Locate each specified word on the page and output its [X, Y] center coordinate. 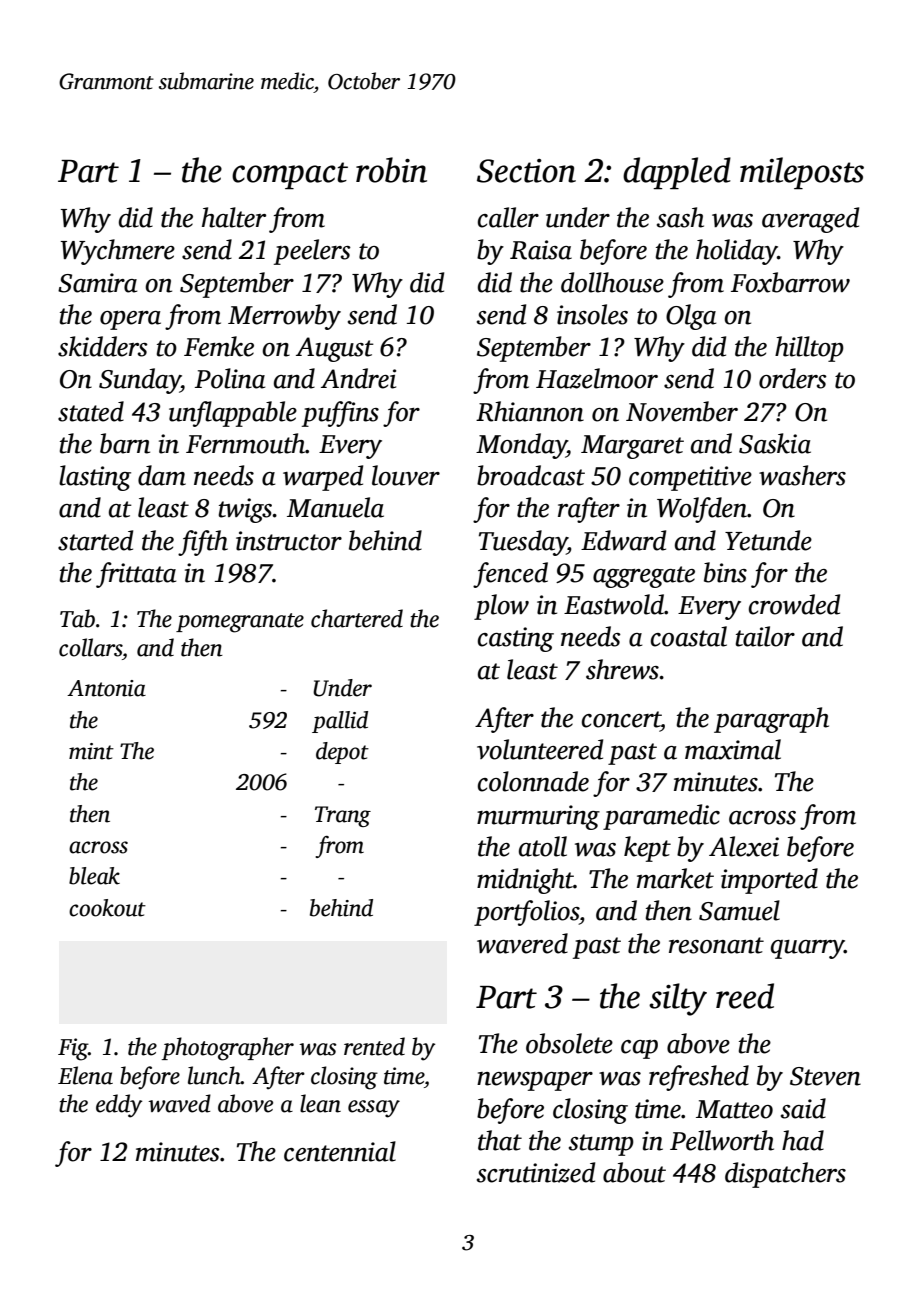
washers [802, 475]
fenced [510, 575]
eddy [119, 1106]
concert [621, 719]
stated [91, 411]
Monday [521, 446]
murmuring [538, 817]
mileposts [802, 173]
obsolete [569, 1043]
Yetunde [768, 540]
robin [391, 170]
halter [234, 217]
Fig [73, 1049]
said [803, 1108]
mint [91, 751]
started [95, 540]
